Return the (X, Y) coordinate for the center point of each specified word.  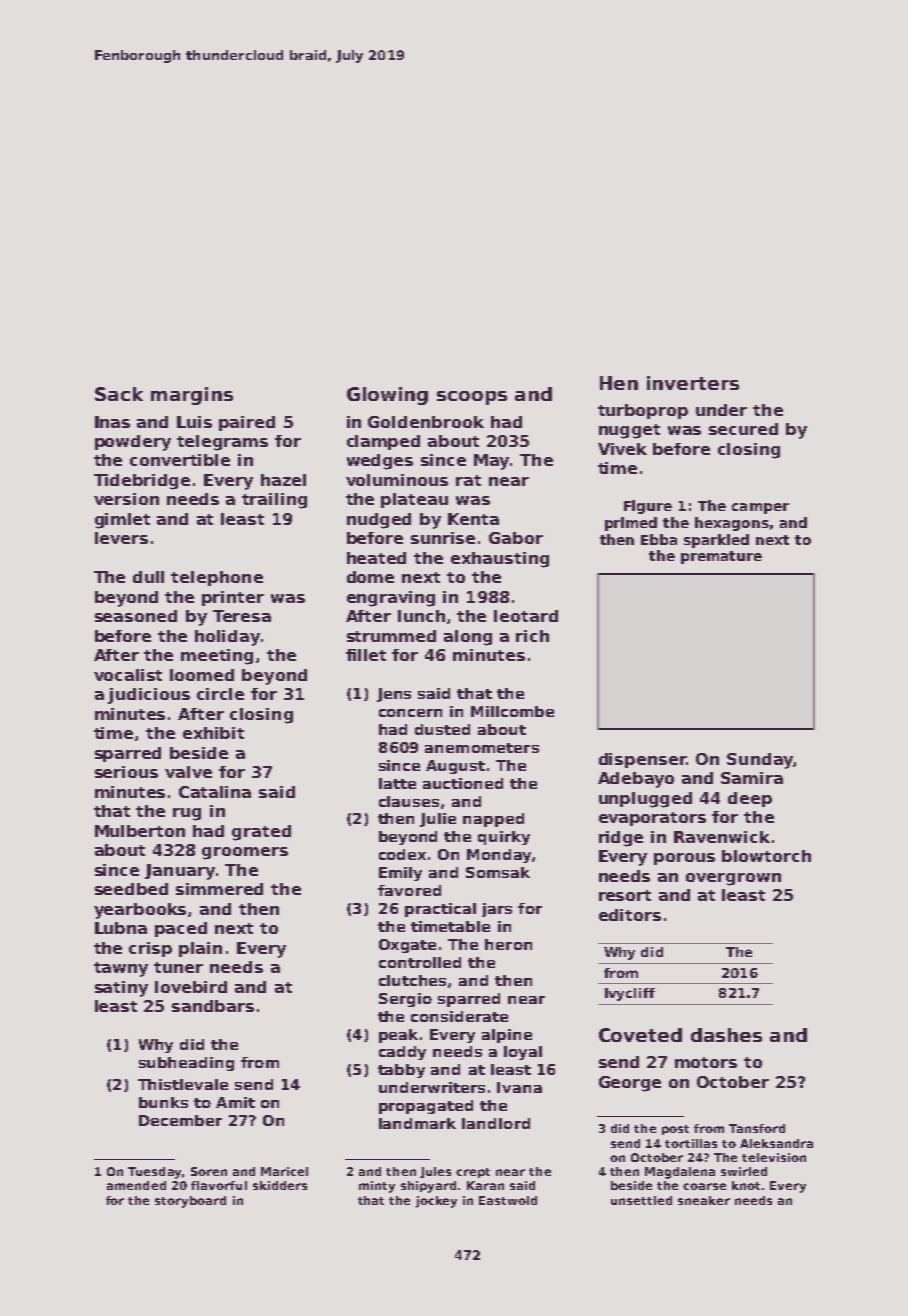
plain (200, 949)
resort (625, 895)
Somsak (498, 872)
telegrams (222, 443)
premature (721, 557)
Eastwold (508, 1200)
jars (497, 910)
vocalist (128, 675)
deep (750, 799)
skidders (280, 1185)
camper (760, 508)
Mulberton (140, 831)
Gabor (516, 538)
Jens (394, 695)
